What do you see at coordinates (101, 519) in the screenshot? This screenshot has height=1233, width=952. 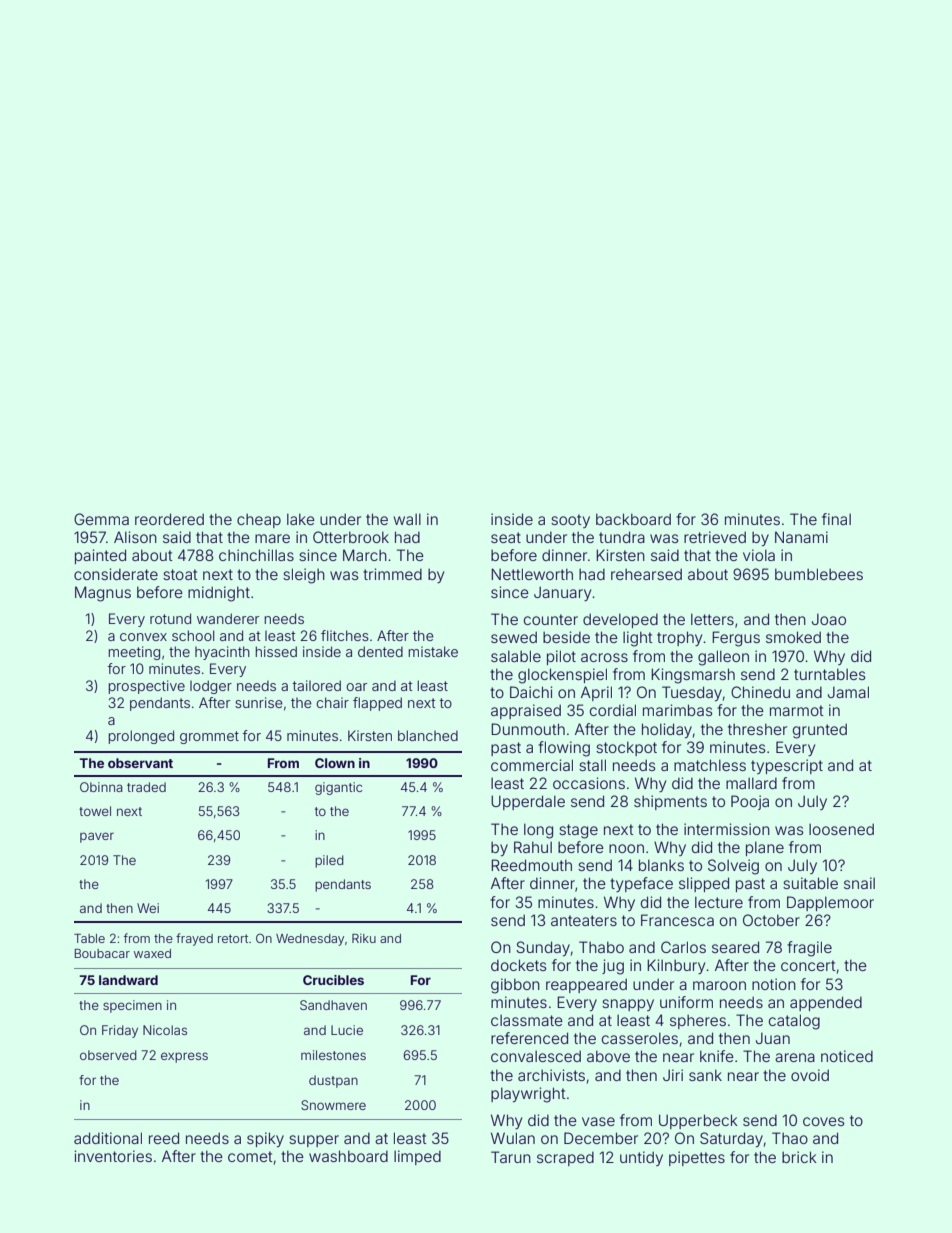 I see `Gemma` at bounding box center [101, 519].
